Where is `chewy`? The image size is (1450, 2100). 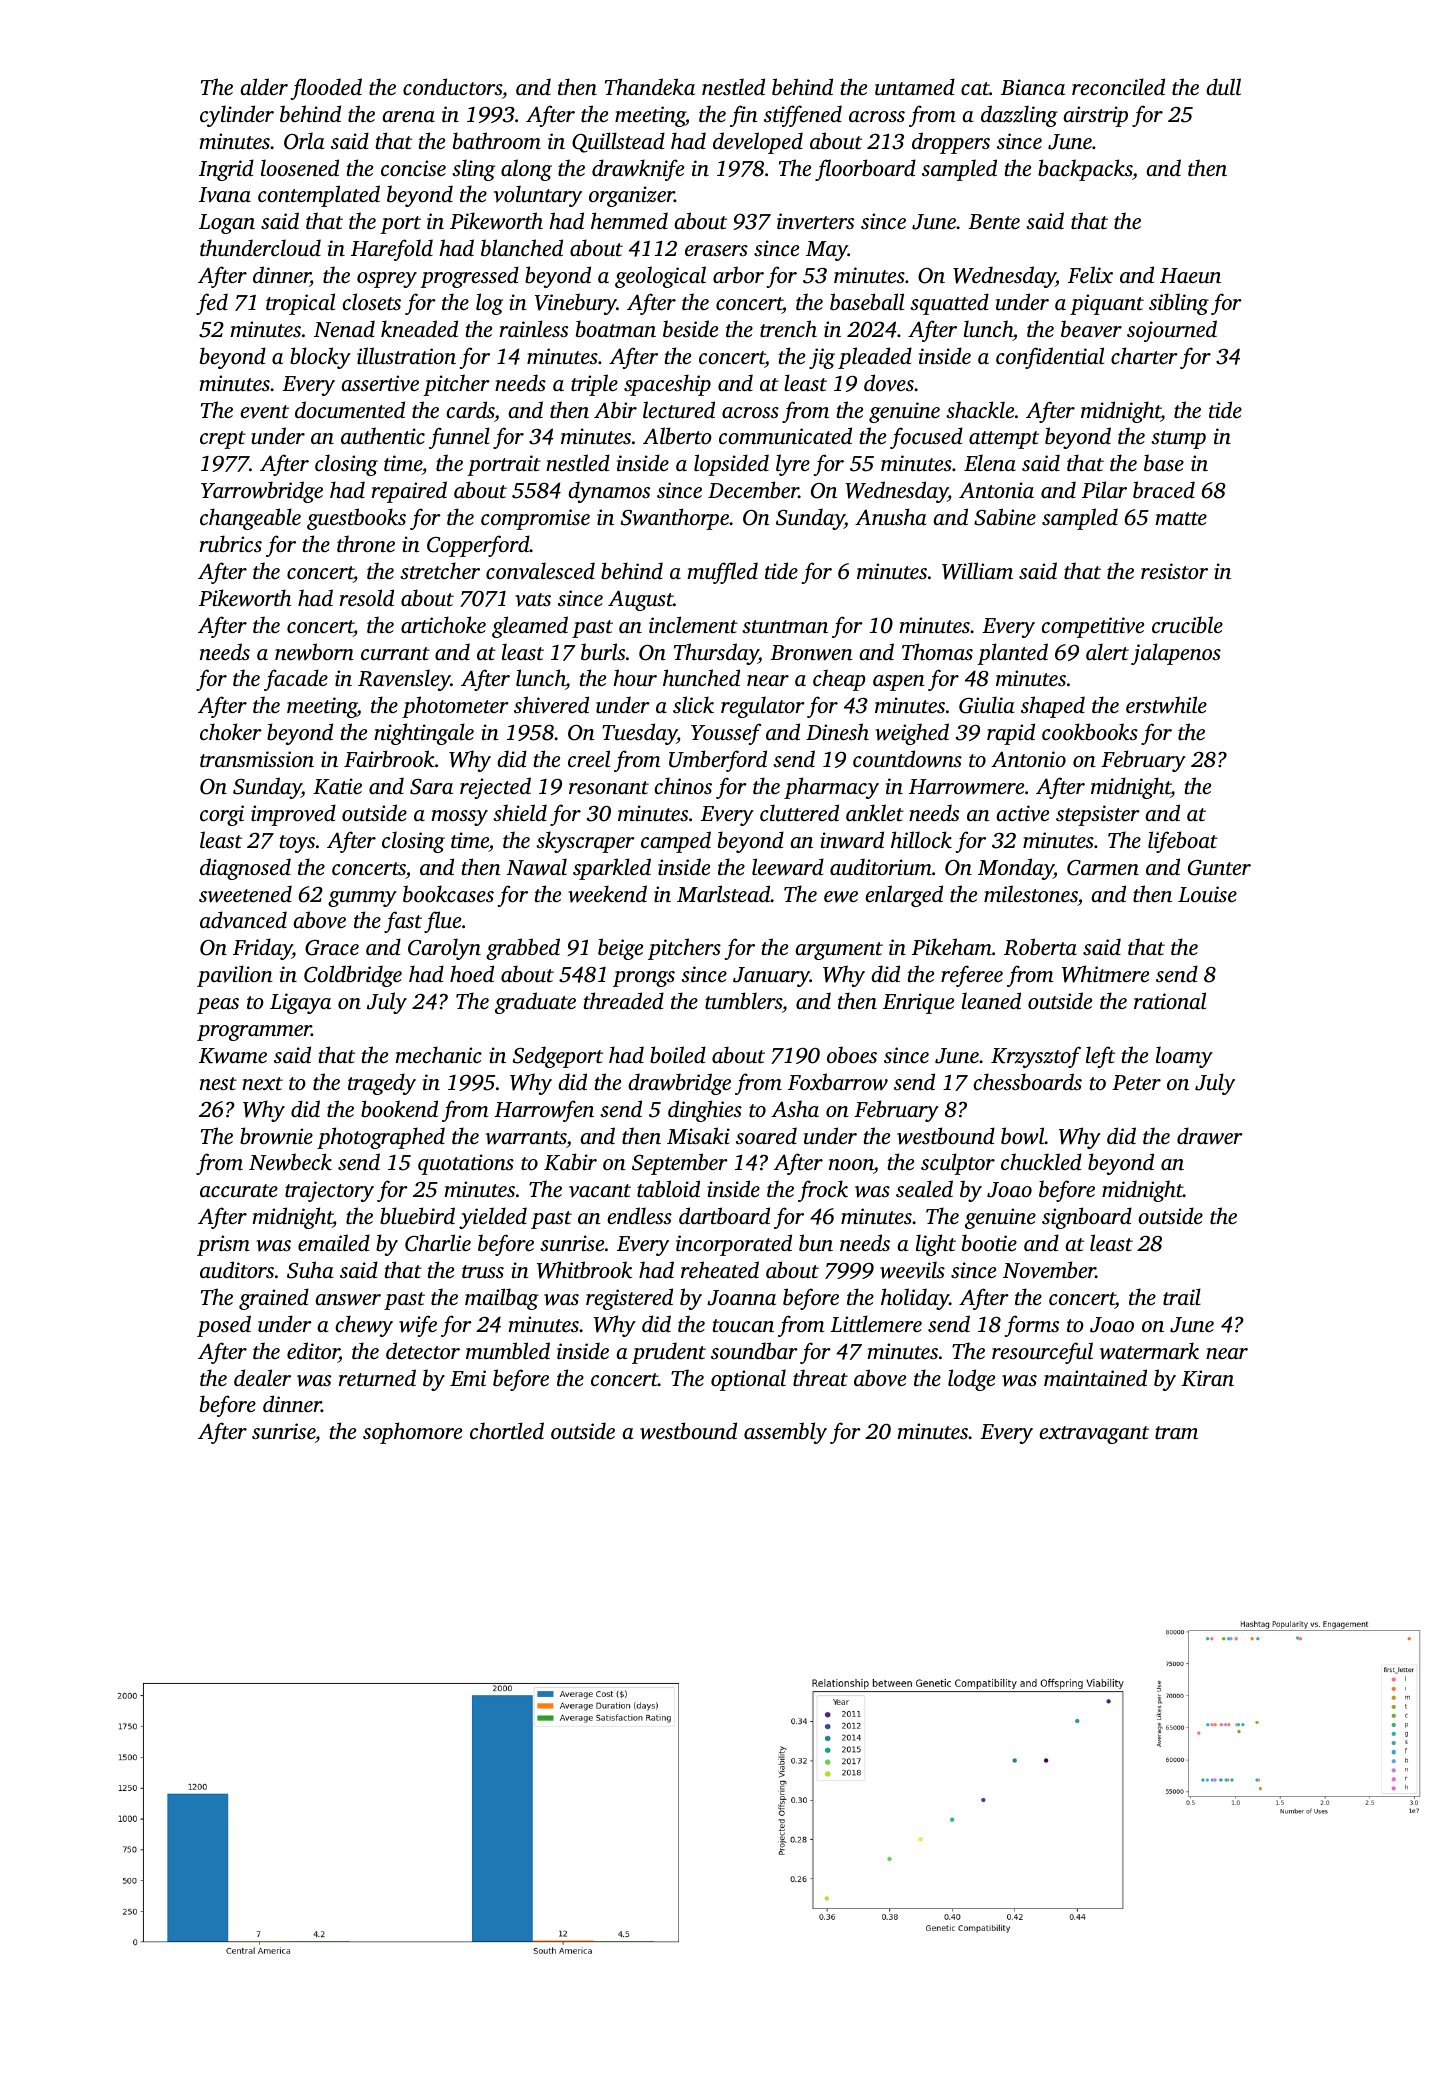
chewy is located at coordinates (364, 1326).
